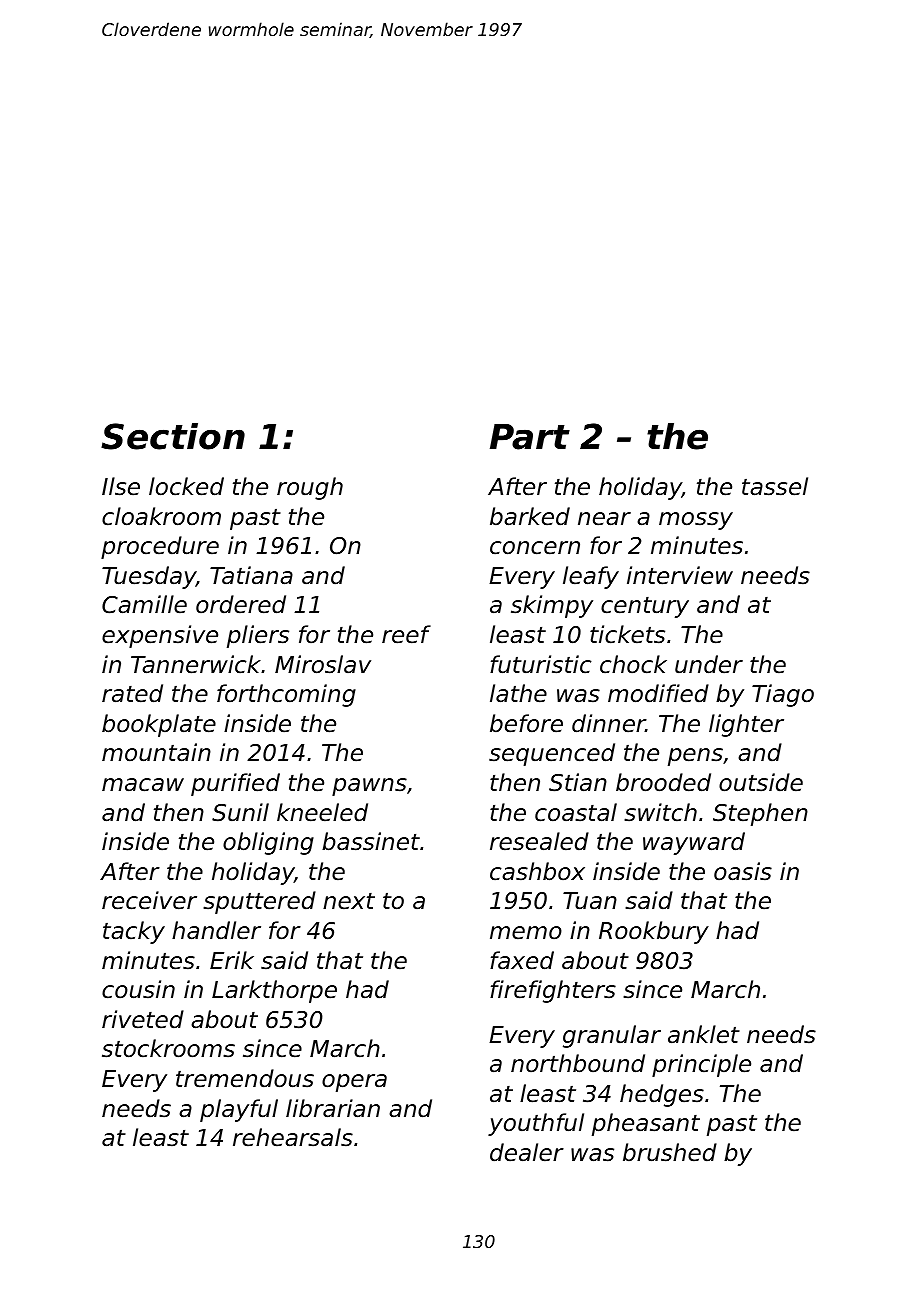 Image resolution: width=924 pixels, height=1311 pixels. What do you see at coordinates (530, 437) in the page?
I see `Part` at bounding box center [530, 437].
